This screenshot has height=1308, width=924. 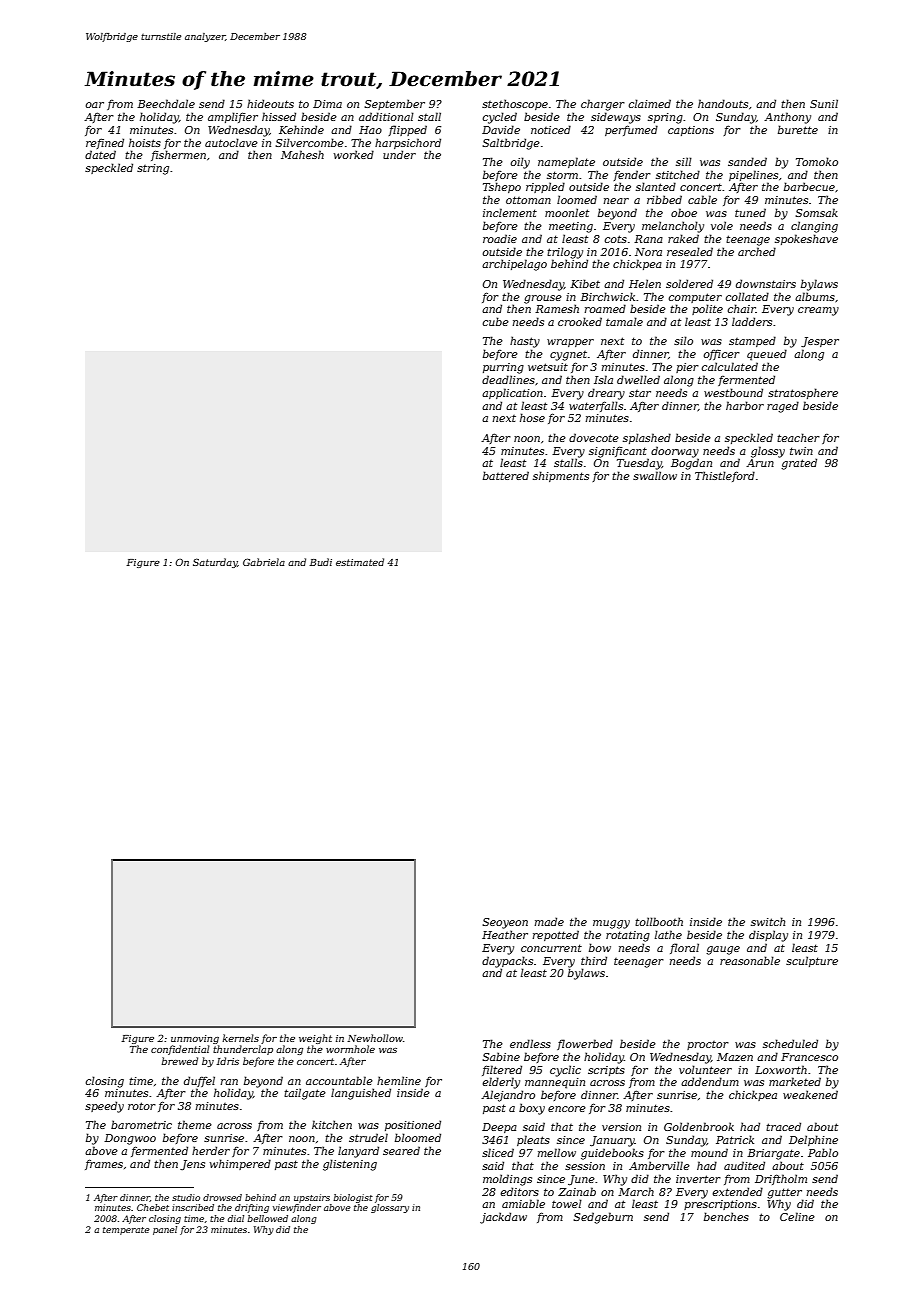 I want to click on Tuesday, so click(x=639, y=464).
